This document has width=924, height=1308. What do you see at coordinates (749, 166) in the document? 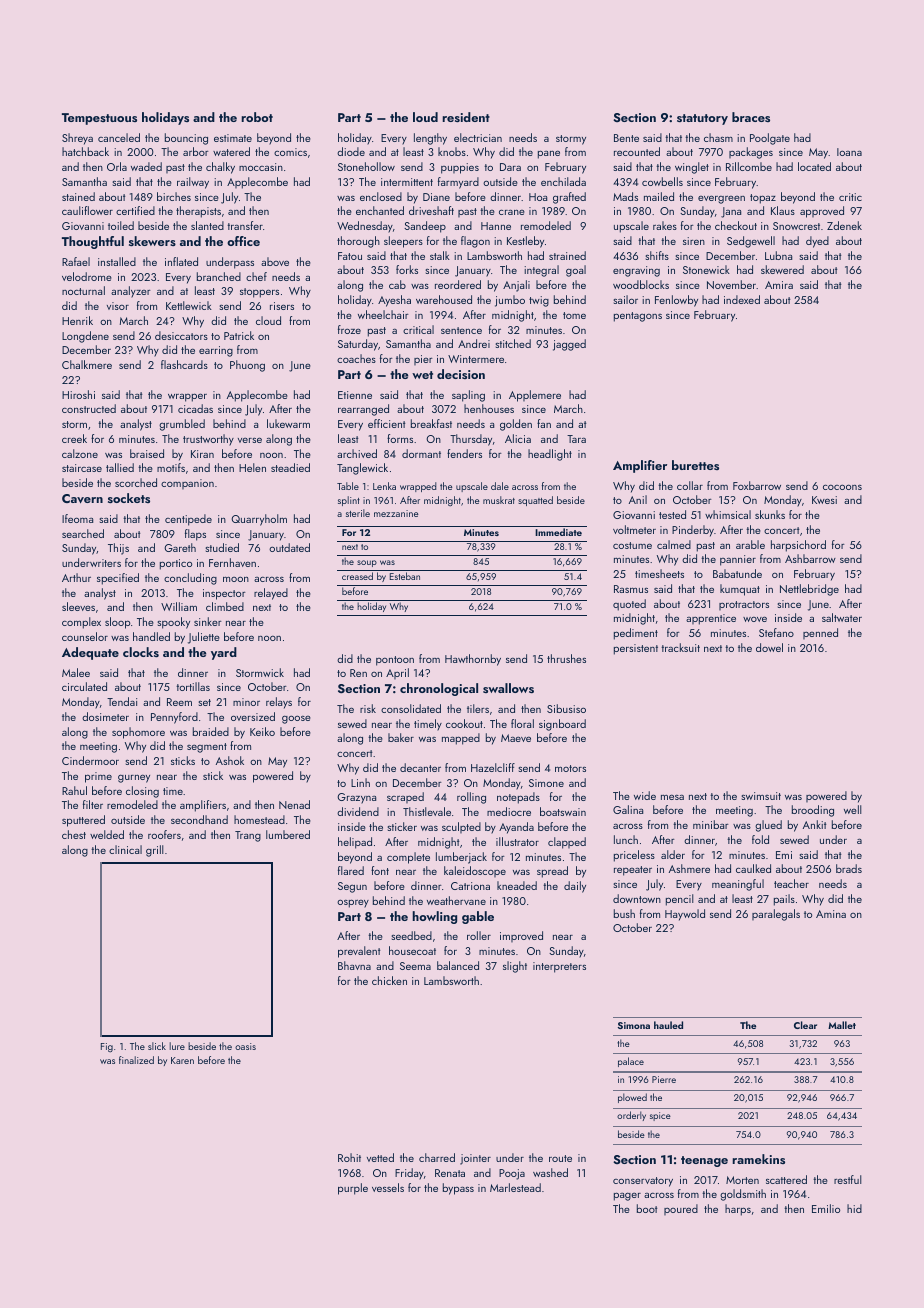
I see `Rillcombe` at bounding box center [749, 166].
